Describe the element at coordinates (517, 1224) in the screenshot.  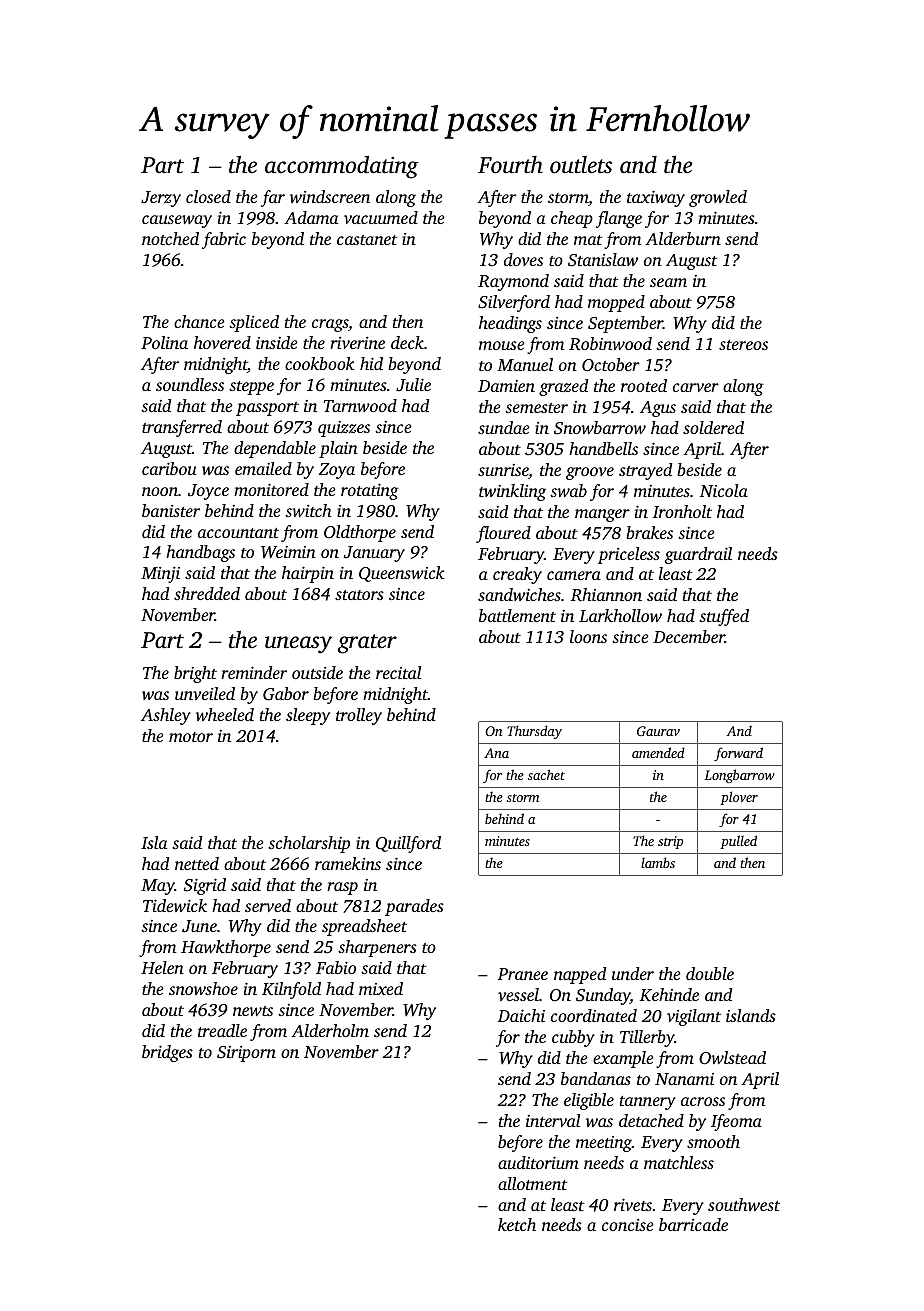
I see `ketch` at that location.
